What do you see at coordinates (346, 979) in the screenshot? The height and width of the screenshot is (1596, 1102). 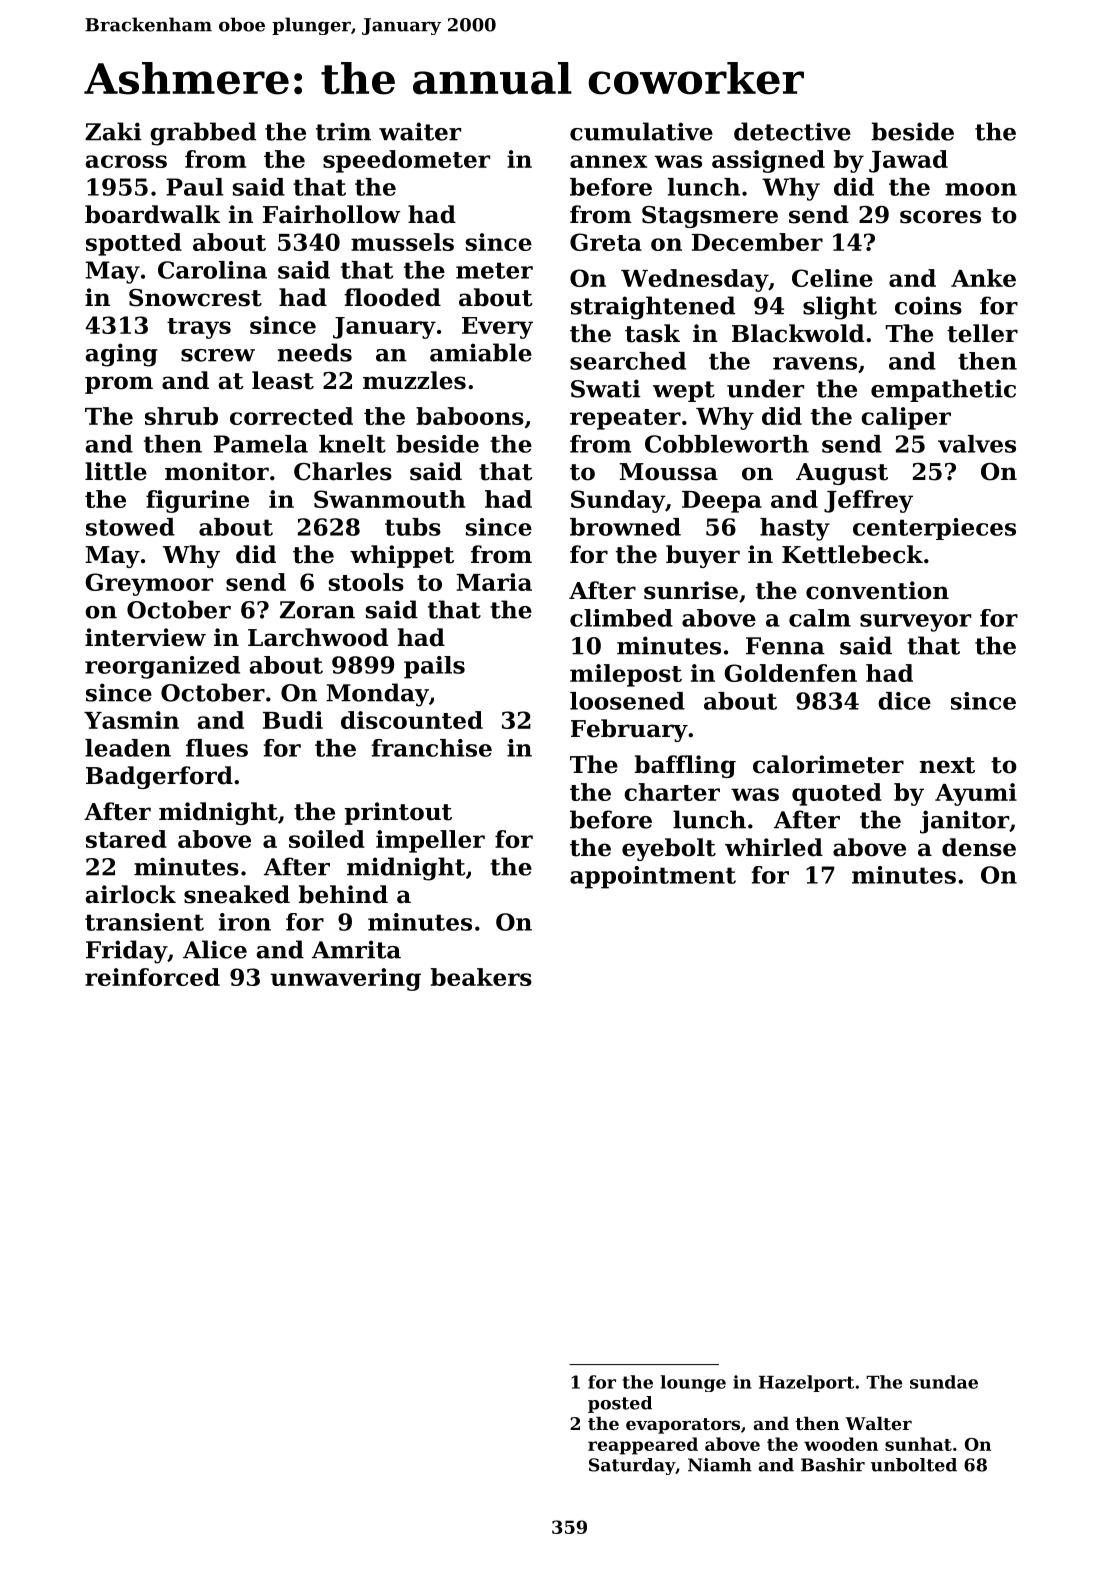 I see `unwavering` at bounding box center [346, 979].
